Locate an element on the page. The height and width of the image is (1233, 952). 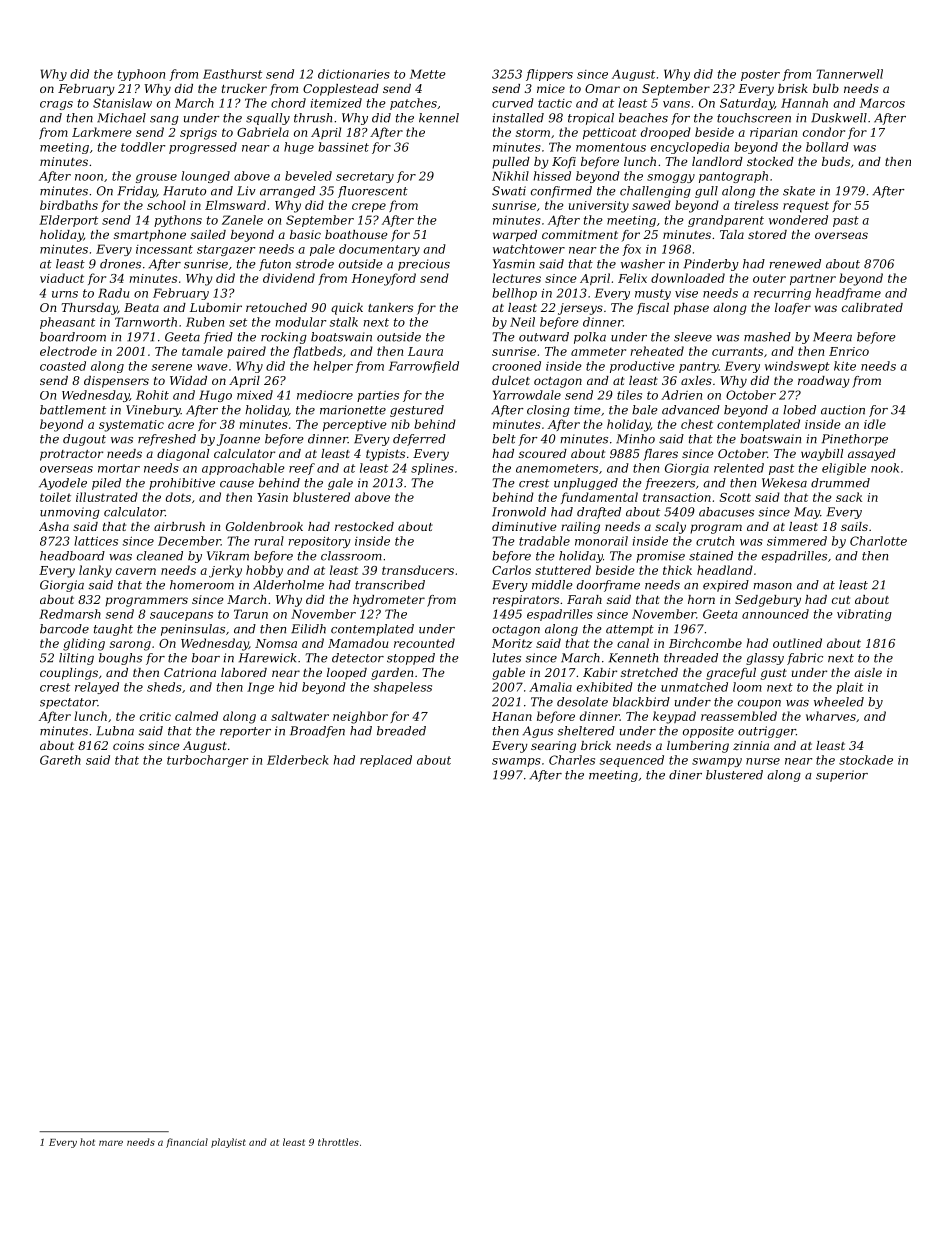
Charlotte is located at coordinates (878, 541).
